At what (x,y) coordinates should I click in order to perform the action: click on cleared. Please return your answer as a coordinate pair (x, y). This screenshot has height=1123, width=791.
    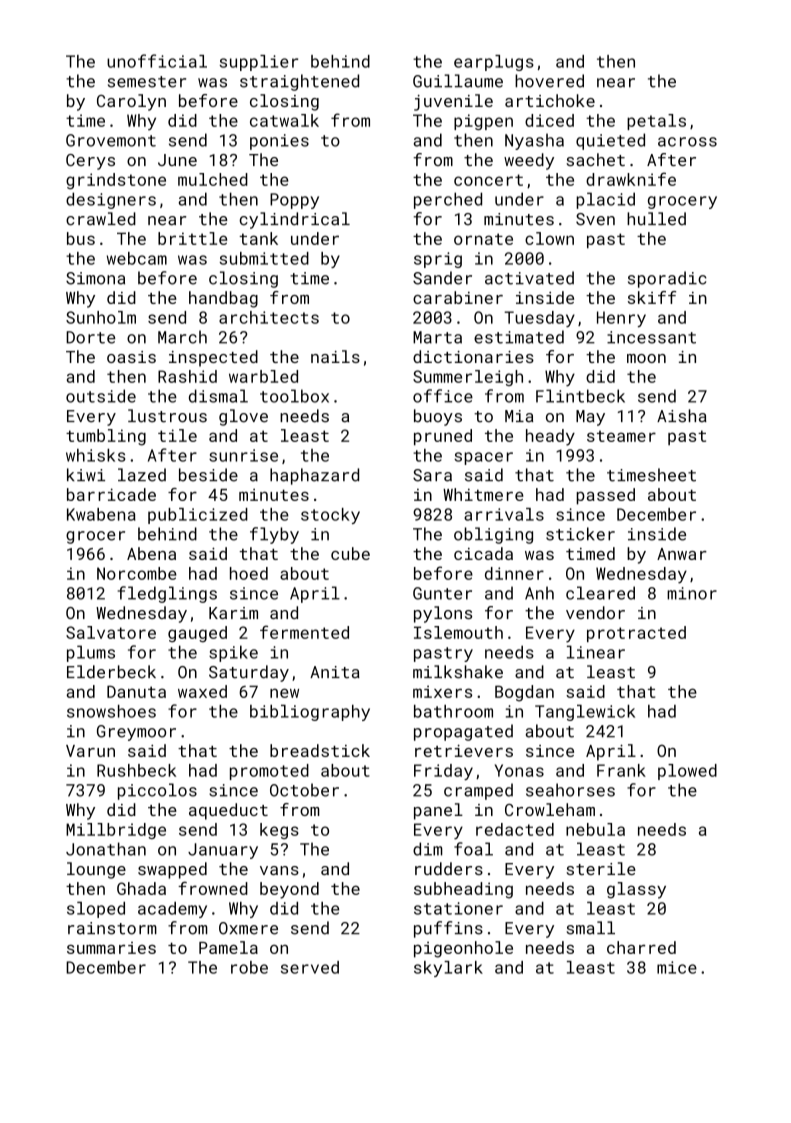
    Looking at the image, I should click on (600, 593).
